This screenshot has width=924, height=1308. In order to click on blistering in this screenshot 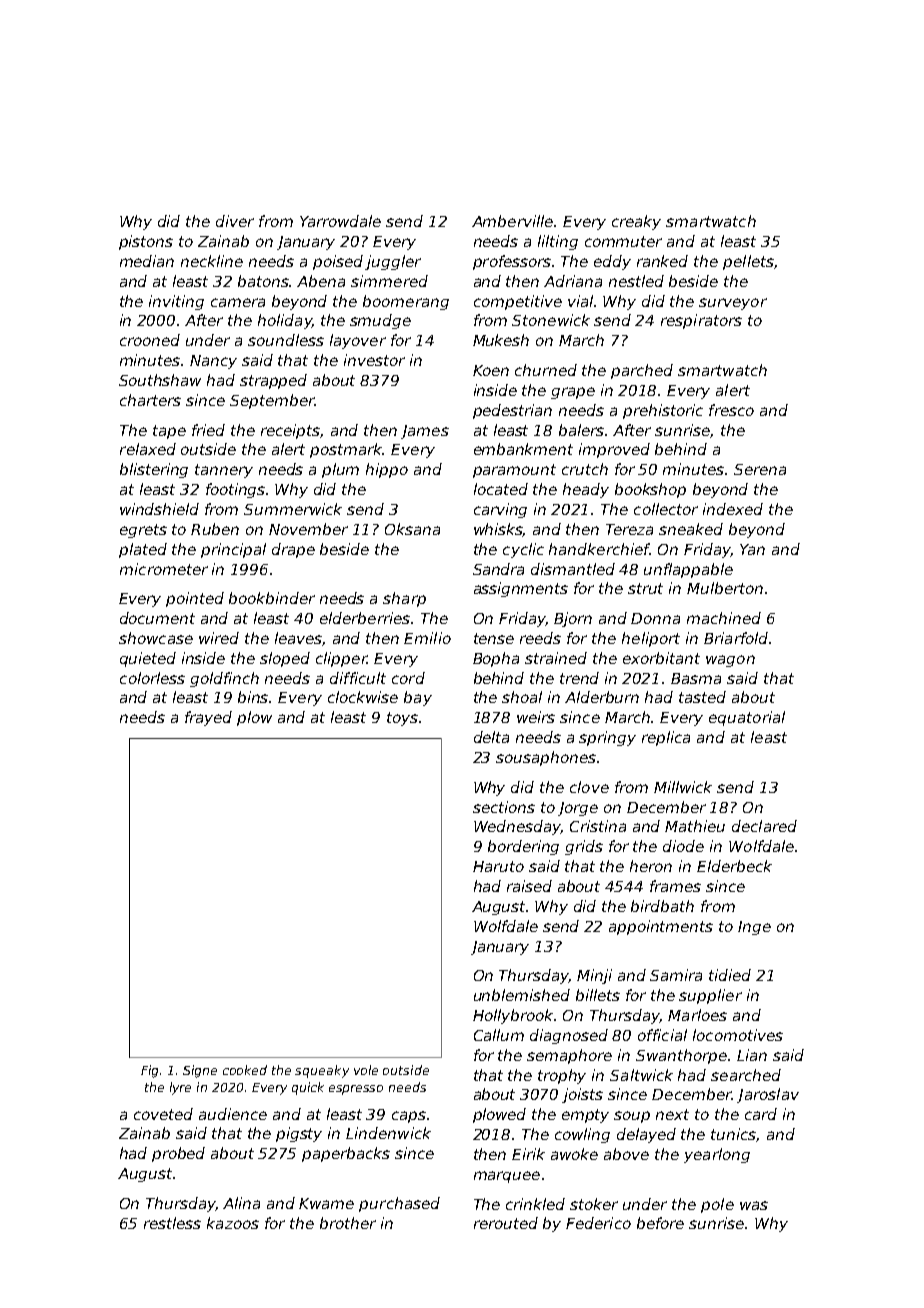, I will do `click(154, 470)`.
